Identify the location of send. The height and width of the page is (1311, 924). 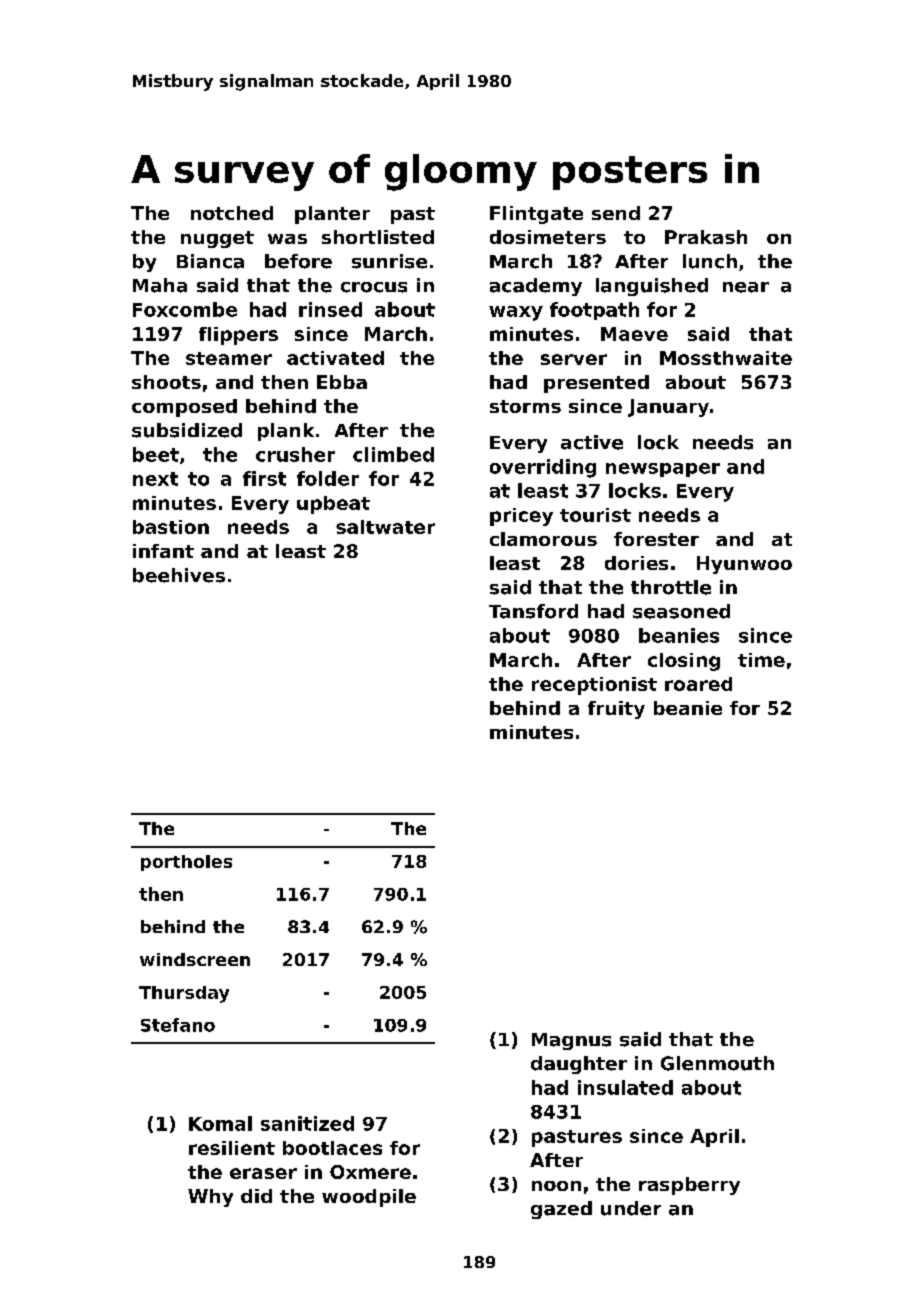
(616, 213).
